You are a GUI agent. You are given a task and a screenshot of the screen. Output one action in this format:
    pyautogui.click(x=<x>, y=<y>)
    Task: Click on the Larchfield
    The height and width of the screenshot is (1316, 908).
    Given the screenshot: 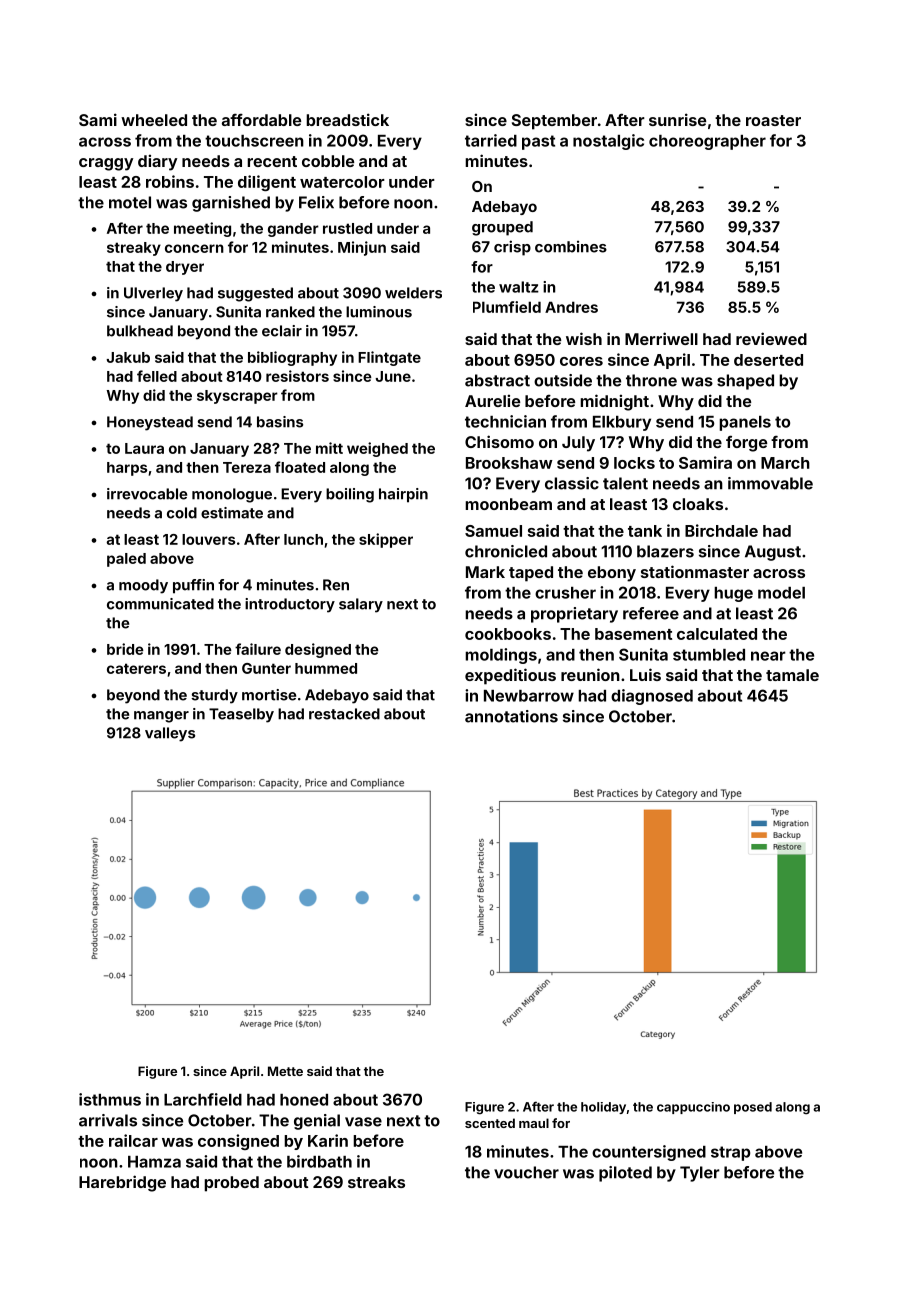 What is the action you would take?
    pyautogui.click(x=203, y=1099)
